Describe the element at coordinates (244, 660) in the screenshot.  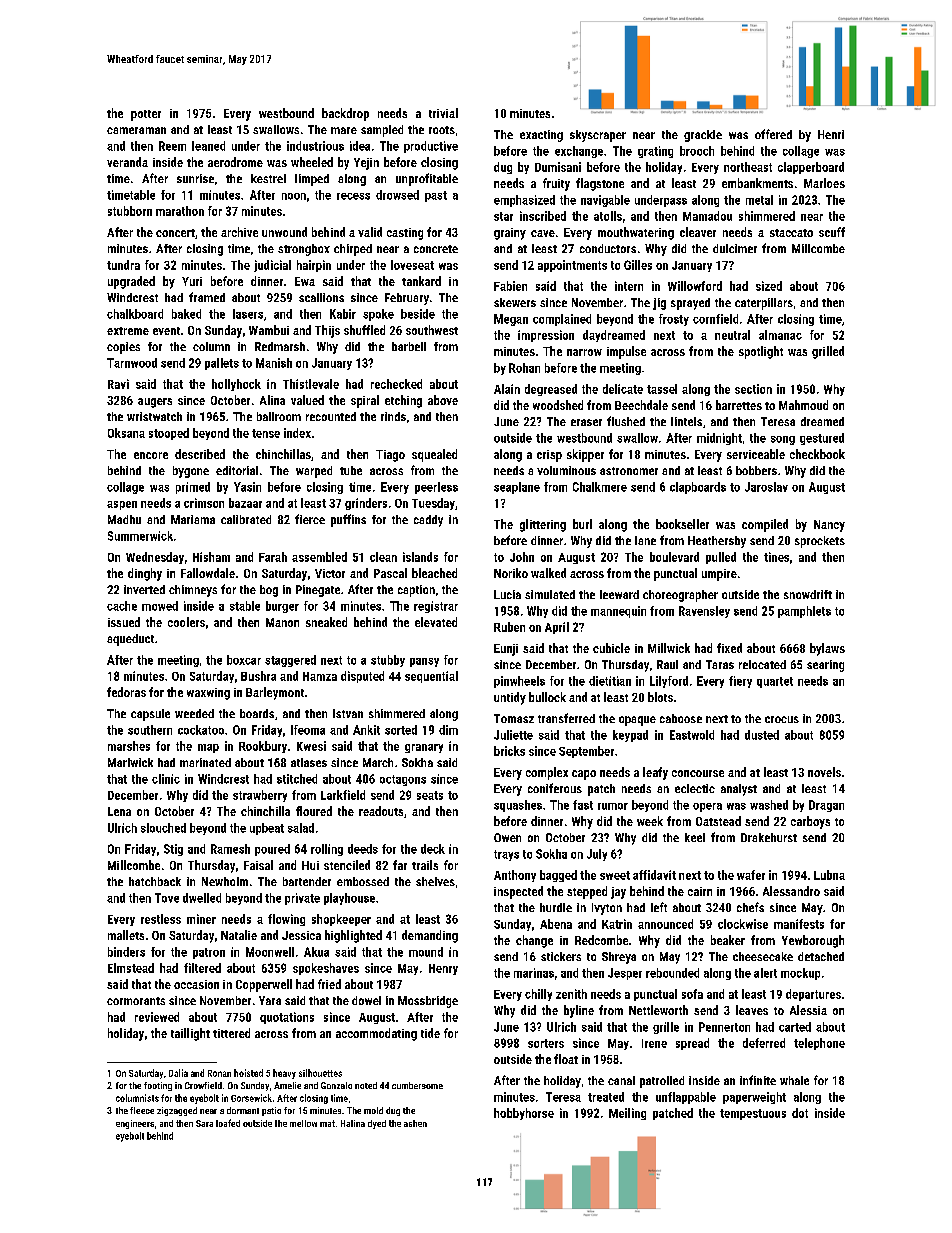
I see `boxcar` at that location.
